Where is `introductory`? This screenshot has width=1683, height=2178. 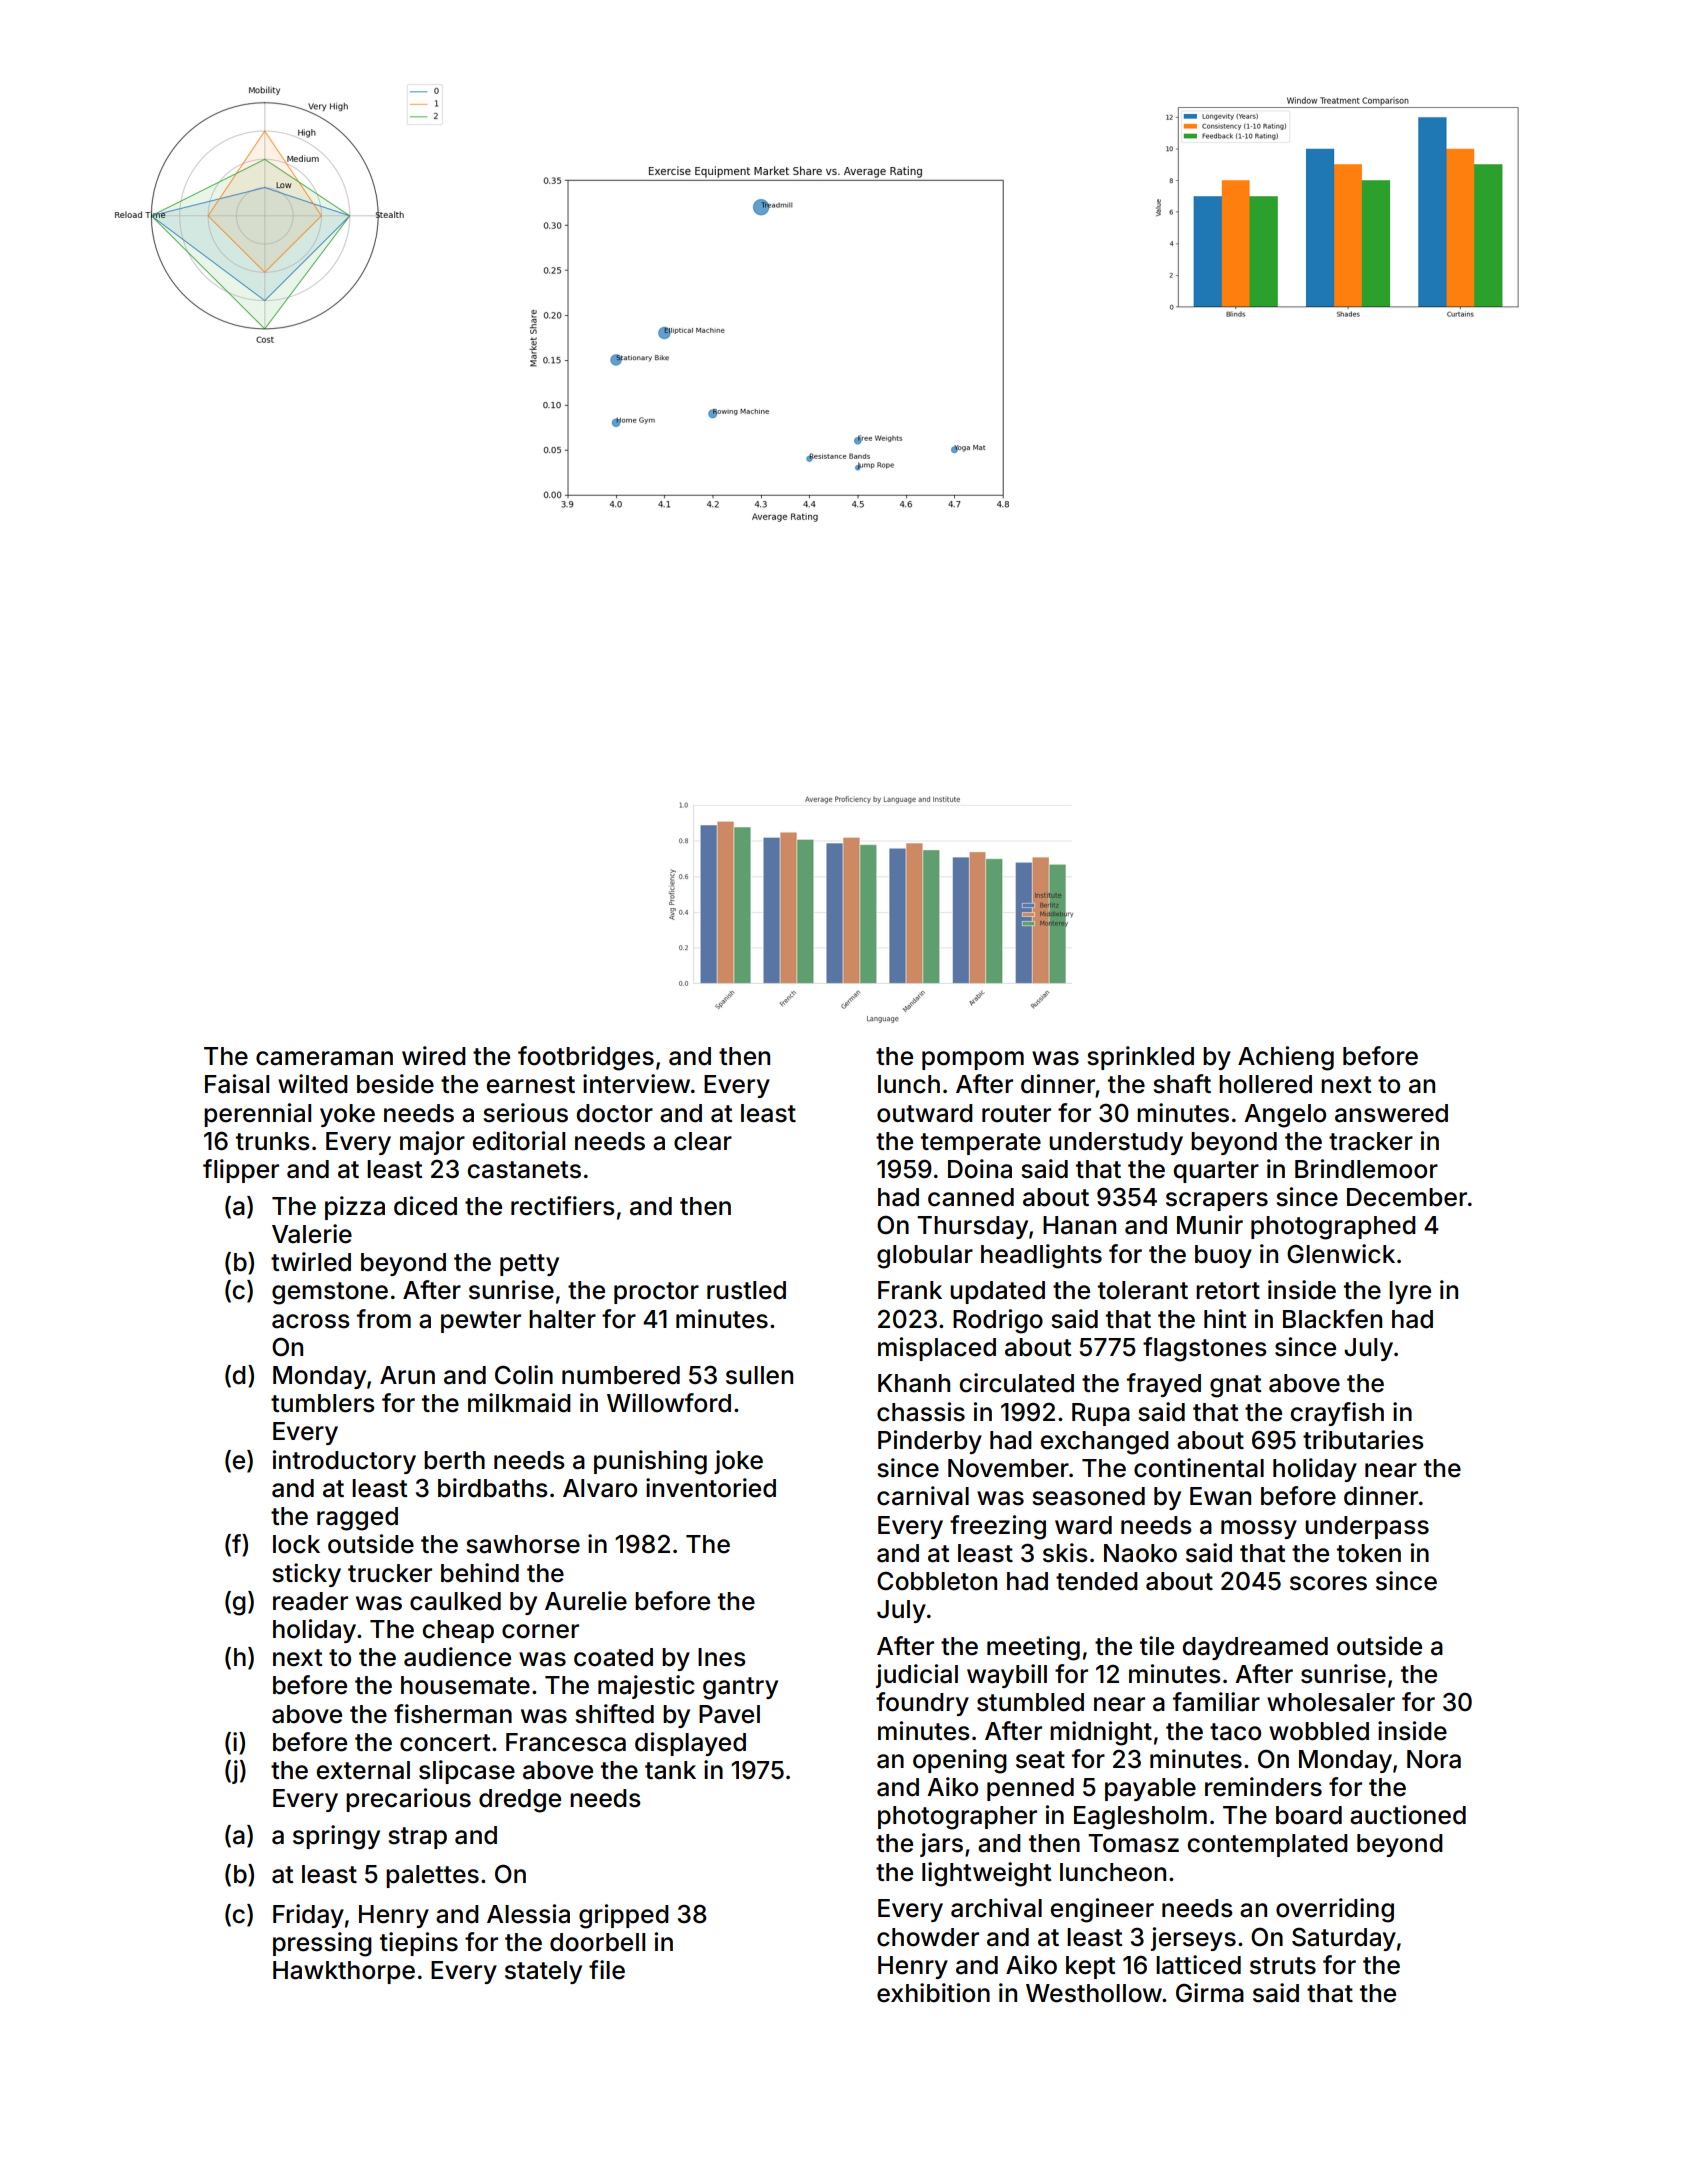
introductory is located at coordinates (344, 1462).
